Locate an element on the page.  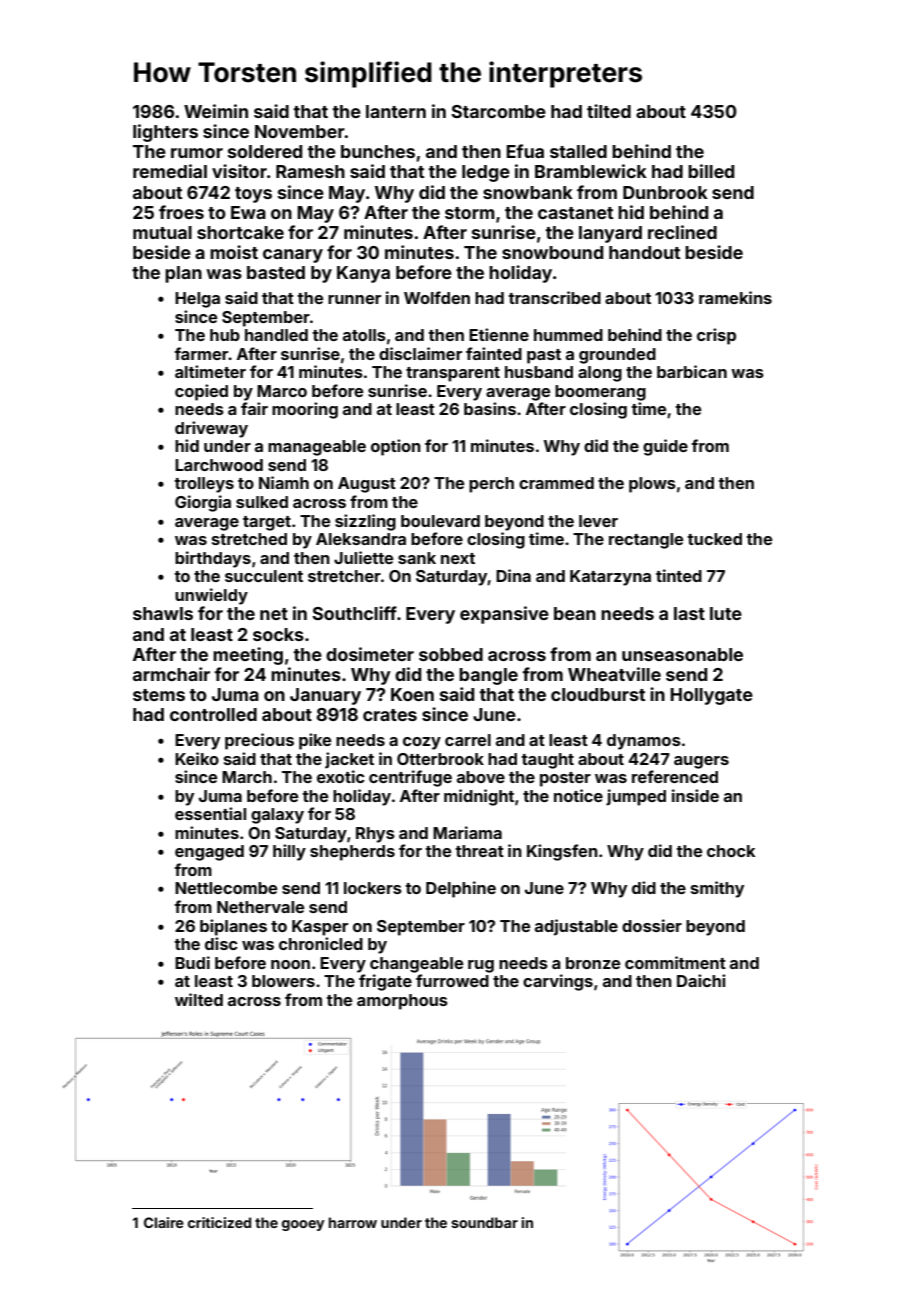
Dina is located at coordinates (513, 575).
